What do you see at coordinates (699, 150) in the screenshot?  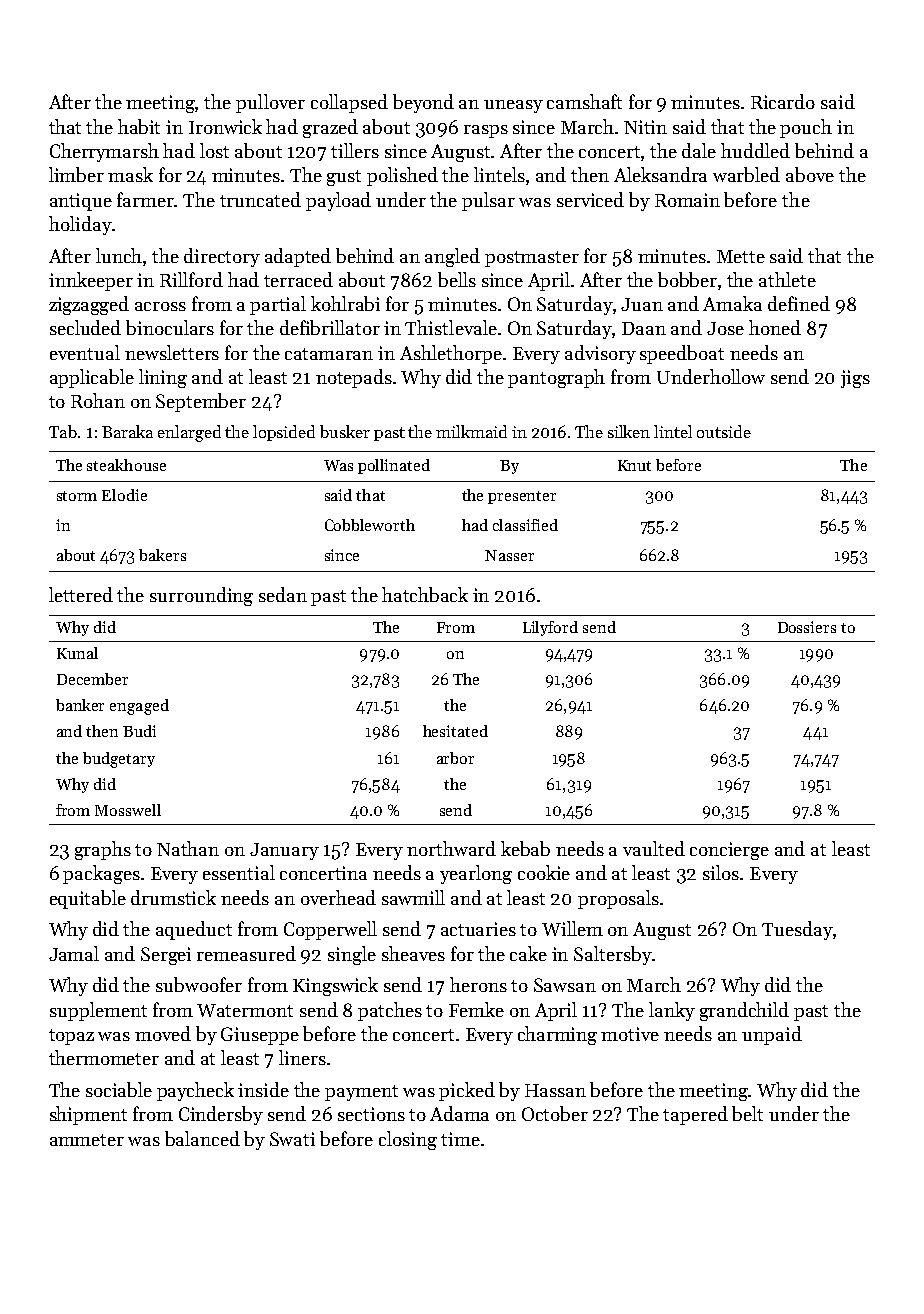 I see `dale` at bounding box center [699, 150].
